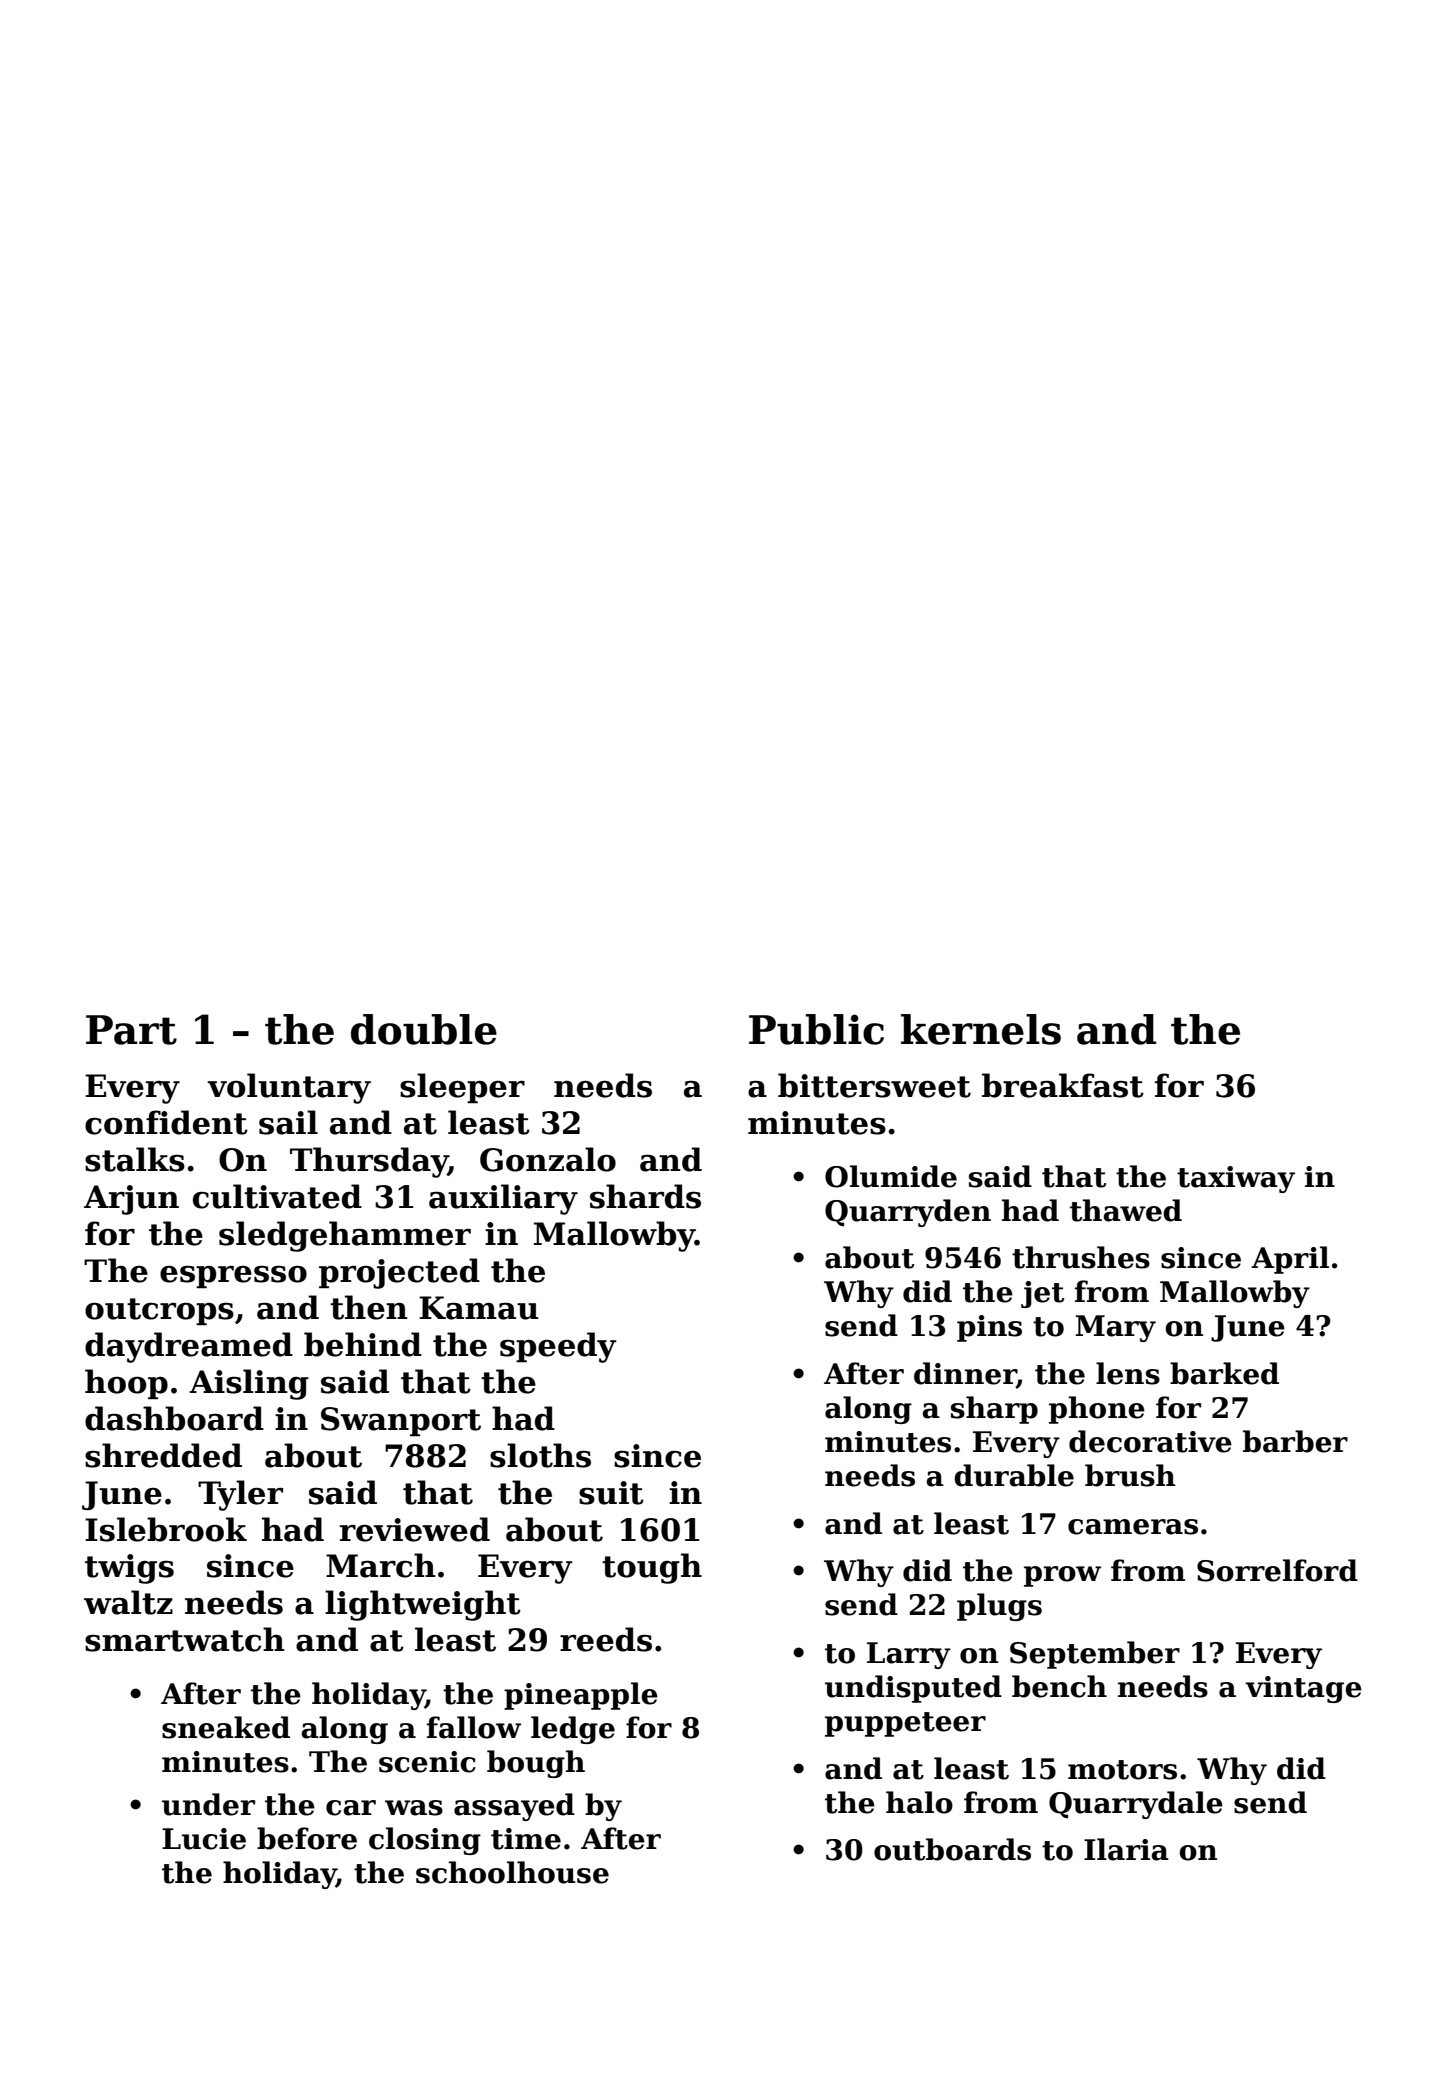 The image size is (1450, 2100). What do you see at coordinates (611, 1493) in the screenshot?
I see `suit` at bounding box center [611, 1493].
